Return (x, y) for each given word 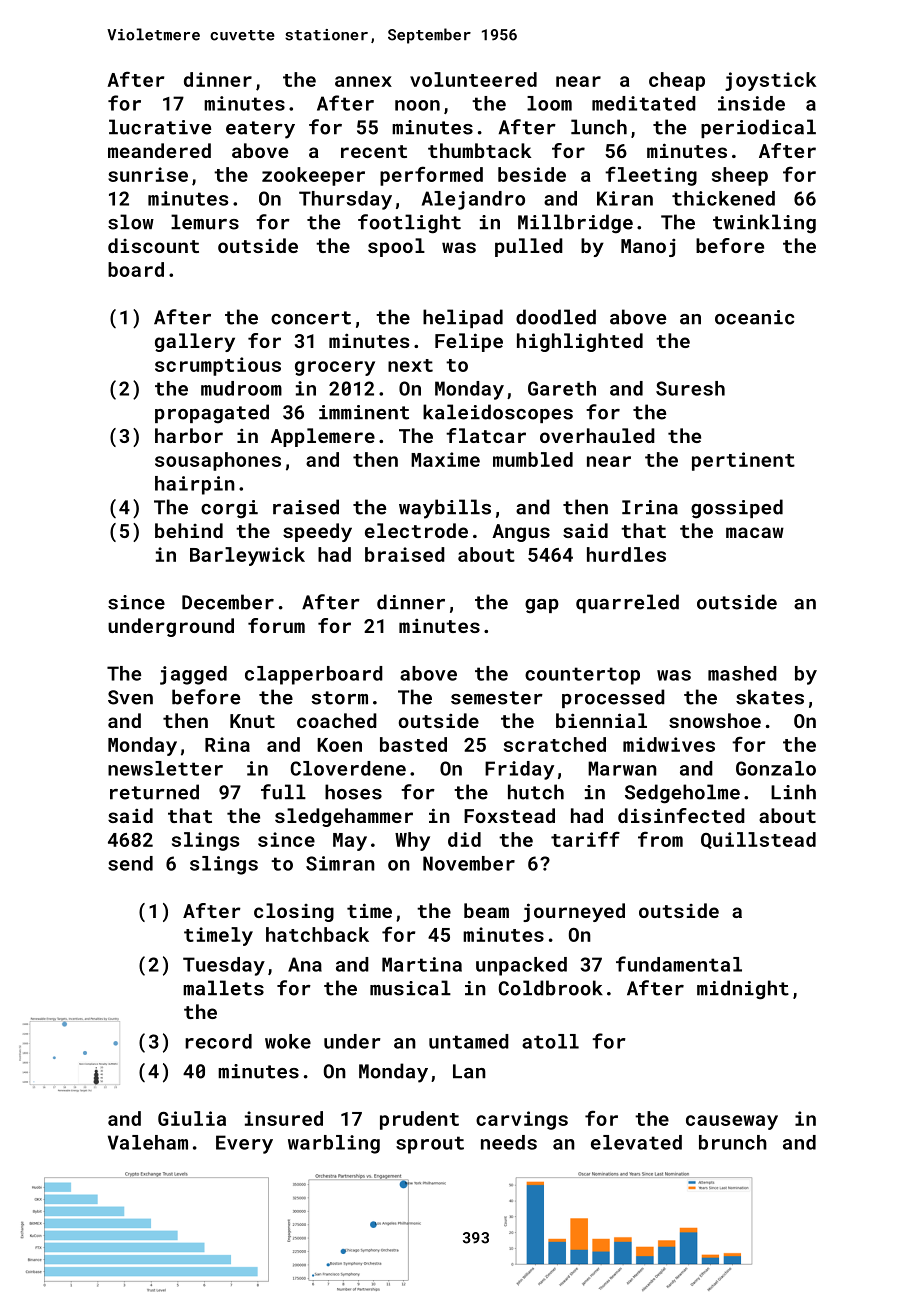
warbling (334, 1144)
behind (189, 530)
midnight (743, 990)
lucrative (160, 127)
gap (542, 606)
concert (311, 318)
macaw (755, 532)
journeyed (574, 912)
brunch (733, 1142)
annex (363, 81)
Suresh (690, 388)
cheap (677, 81)
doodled (556, 317)
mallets (223, 988)
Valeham (148, 1142)
